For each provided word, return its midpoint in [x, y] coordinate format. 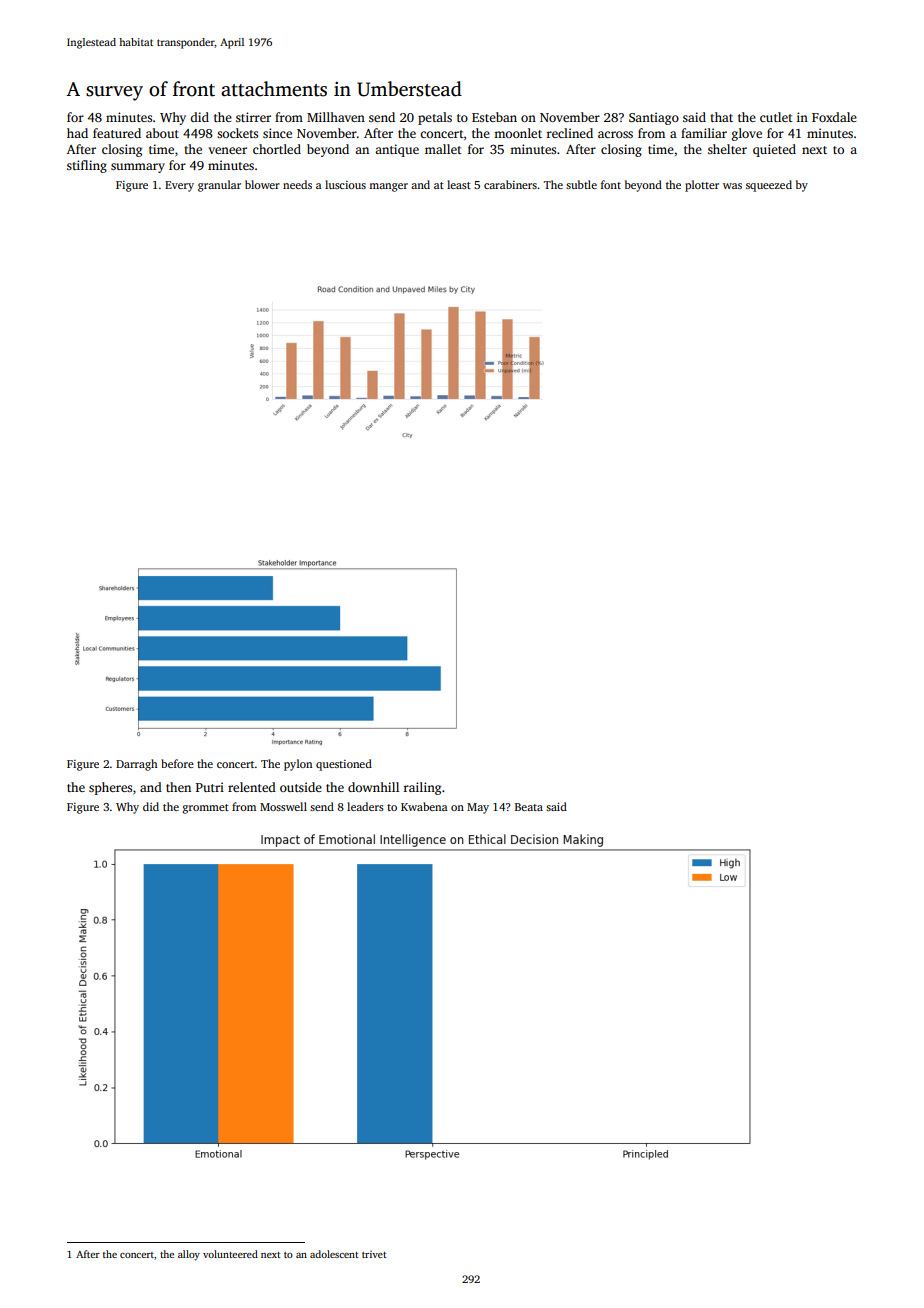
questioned [344, 765]
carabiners [510, 184]
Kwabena [424, 806]
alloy [189, 1255]
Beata [529, 807]
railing [422, 788]
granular [219, 186]
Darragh [136, 765]
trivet [374, 1254]
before [177, 763]
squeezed [769, 186]
